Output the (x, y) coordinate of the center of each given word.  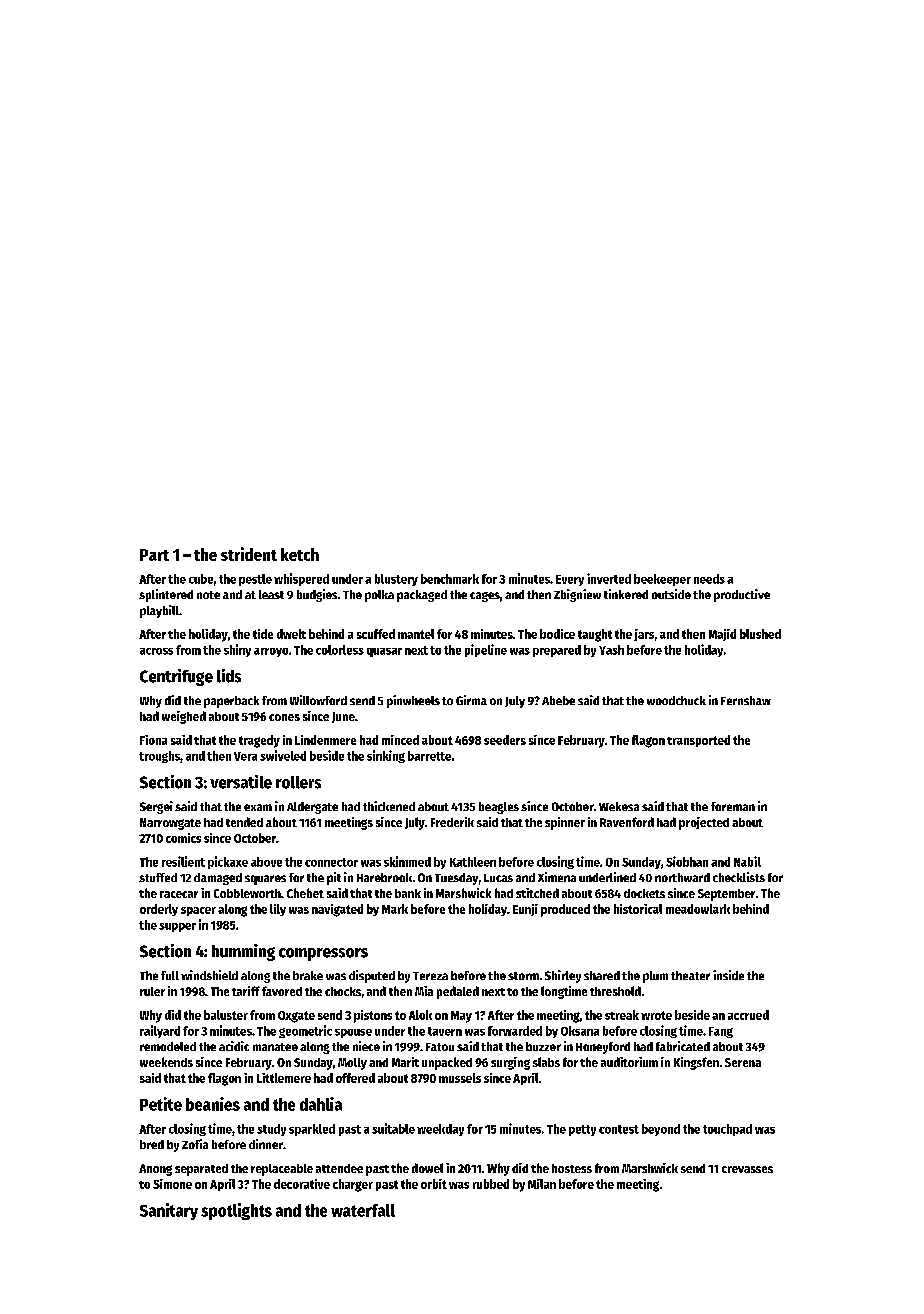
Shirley (563, 976)
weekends (166, 1062)
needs (709, 579)
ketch (300, 554)
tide (263, 634)
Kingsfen (696, 1063)
